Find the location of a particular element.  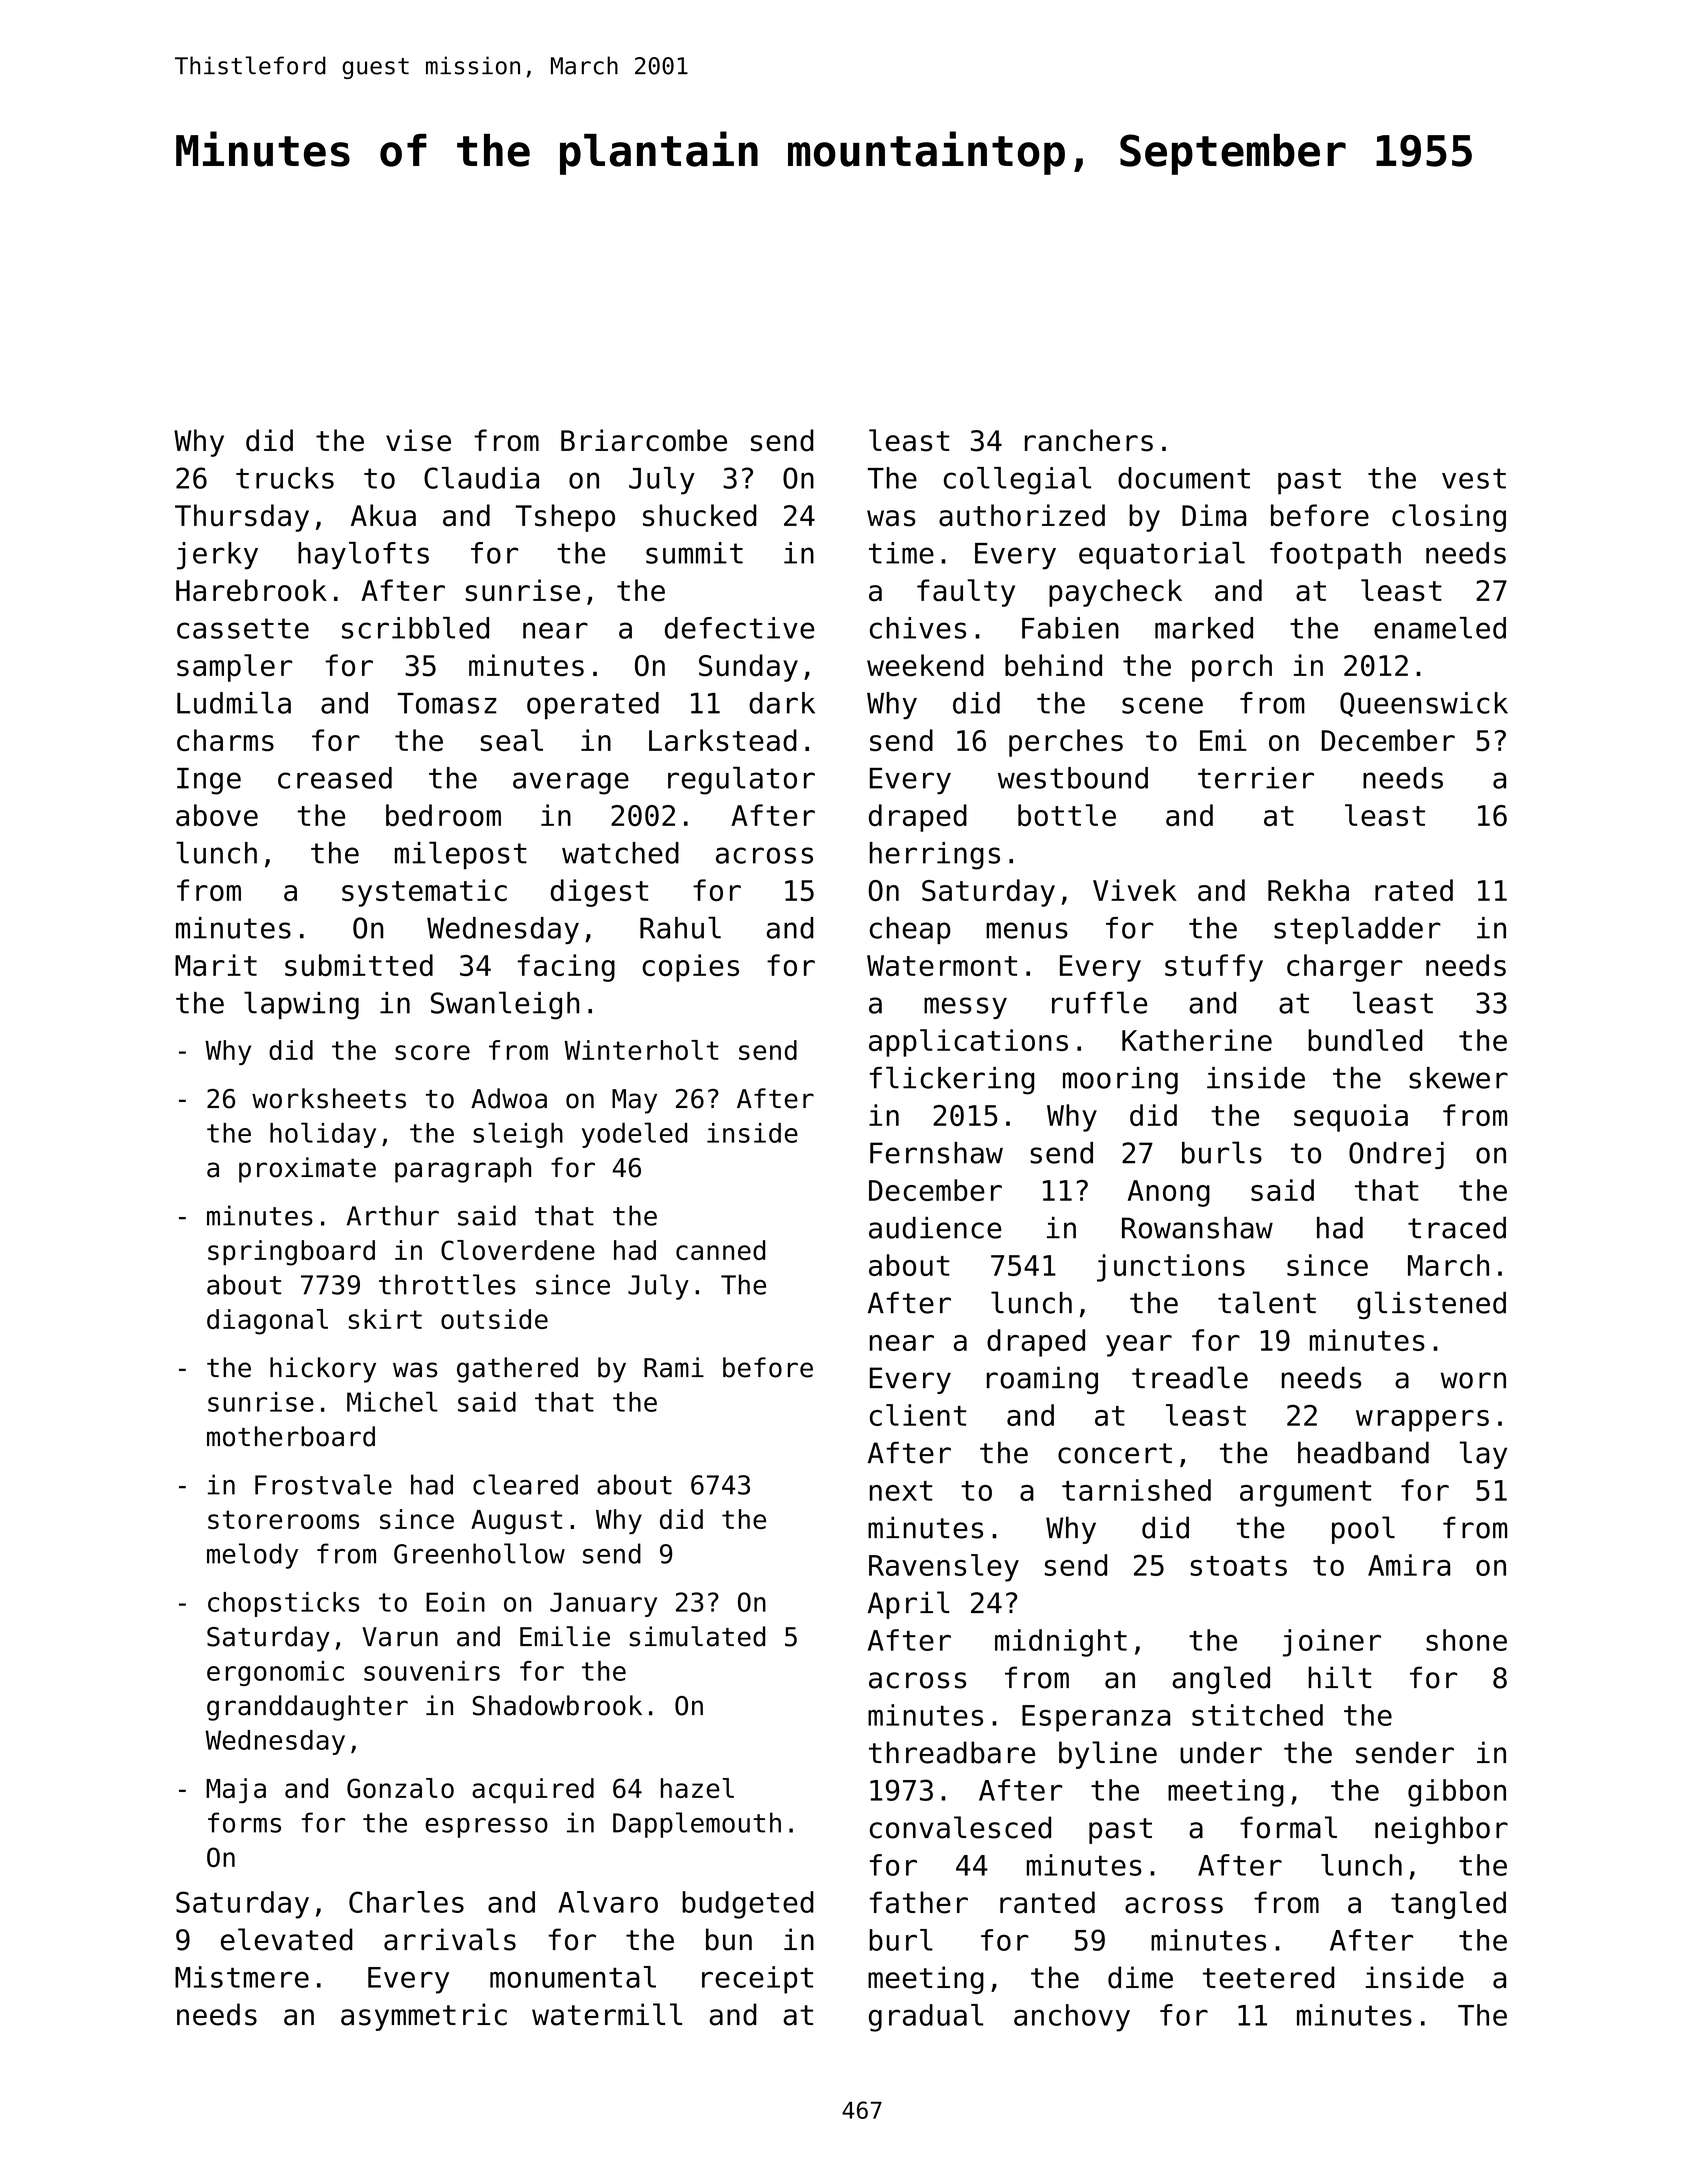

audience is located at coordinates (935, 1228).
